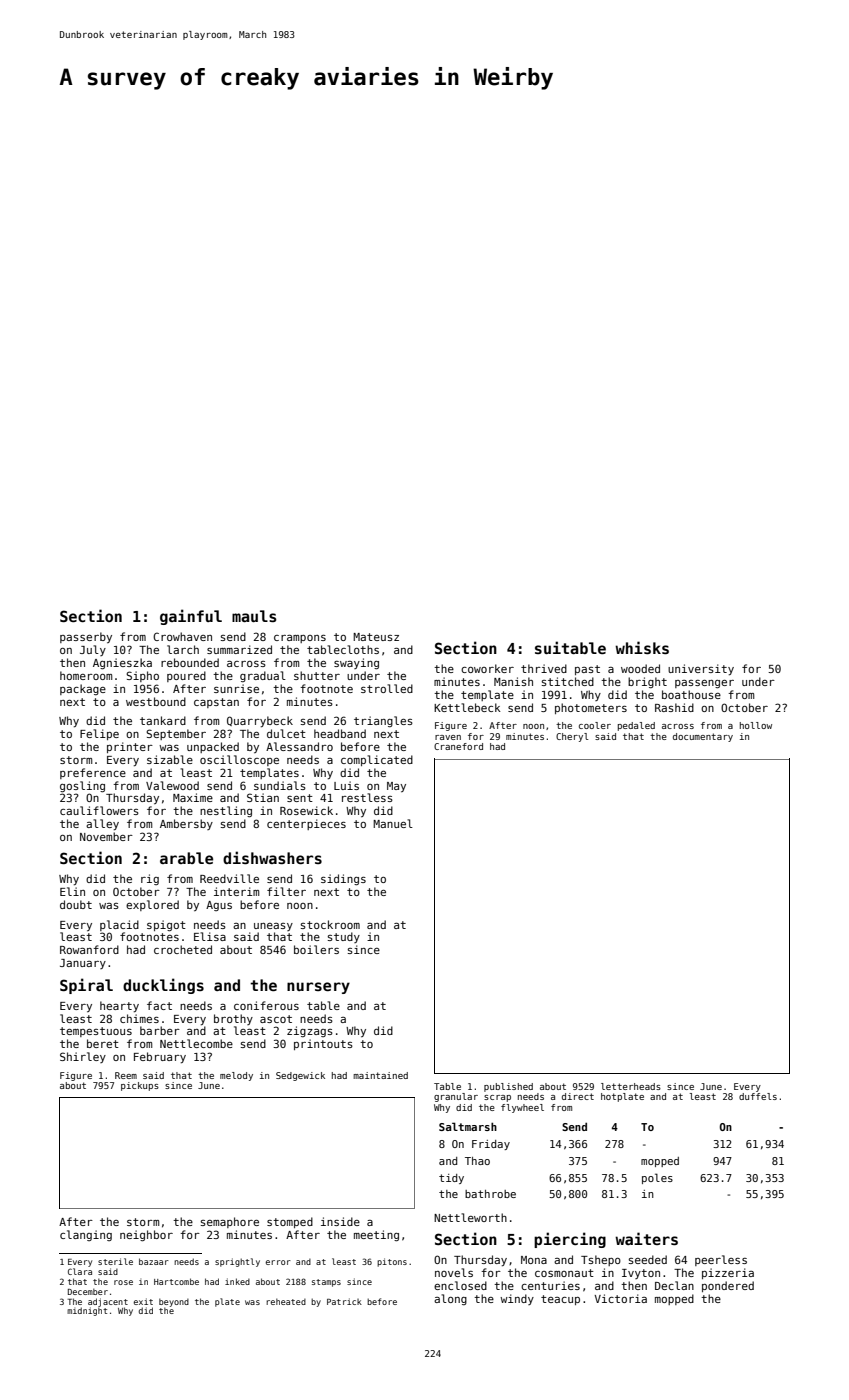 This screenshot has width=849, height=1400. I want to click on mauls, so click(254, 616).
